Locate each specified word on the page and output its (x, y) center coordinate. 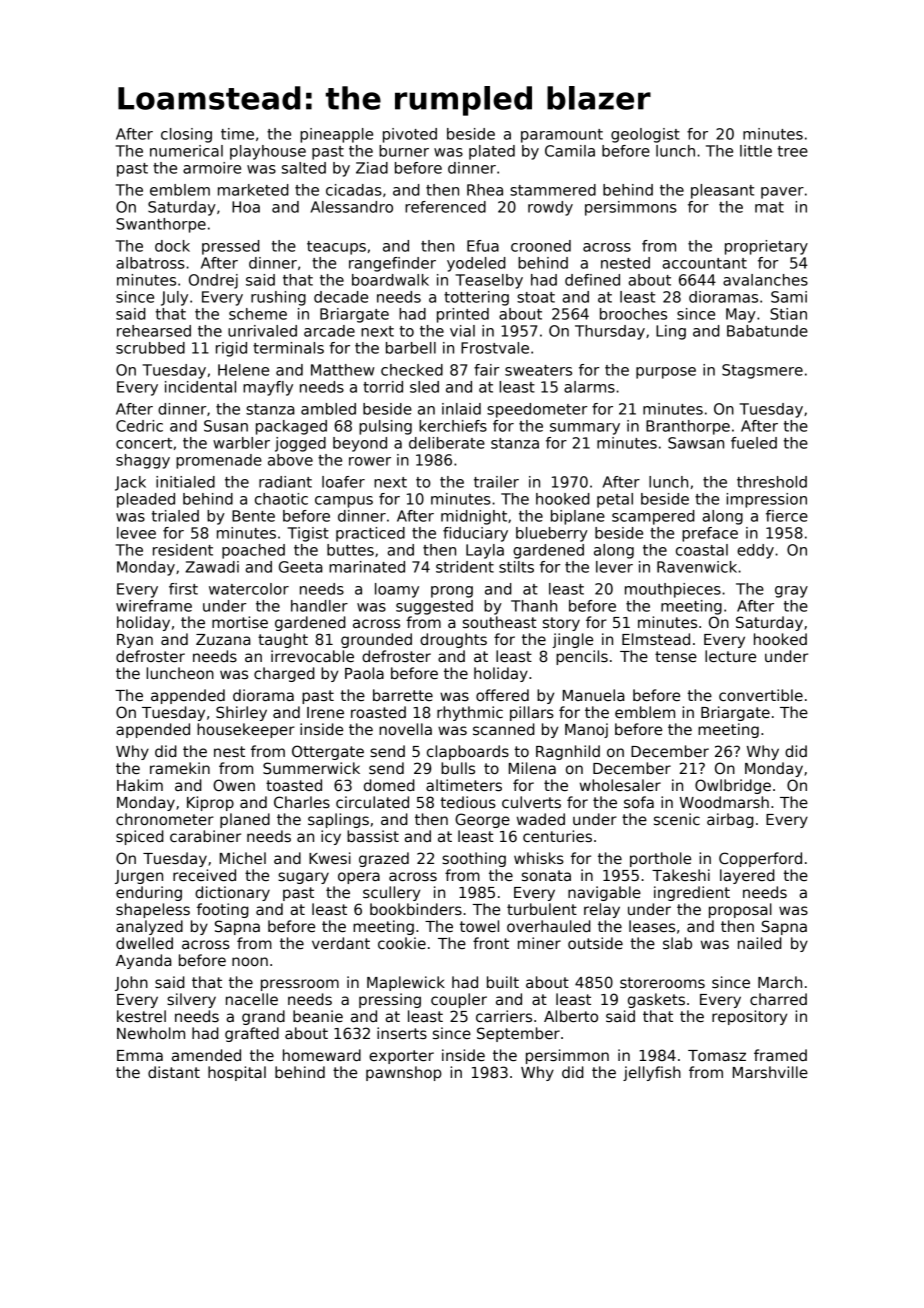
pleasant (722, 191)
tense (676, 656)
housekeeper (246, 730)
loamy (397, 590)
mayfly (268, 388)
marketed (253, 190)
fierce (787, 516)
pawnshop (404, 1073)
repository (749, 1017)
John (131, 983)
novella (405, 729)
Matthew (343, 370)
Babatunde (767, 331)
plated (492, 152)
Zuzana (223, 639)
